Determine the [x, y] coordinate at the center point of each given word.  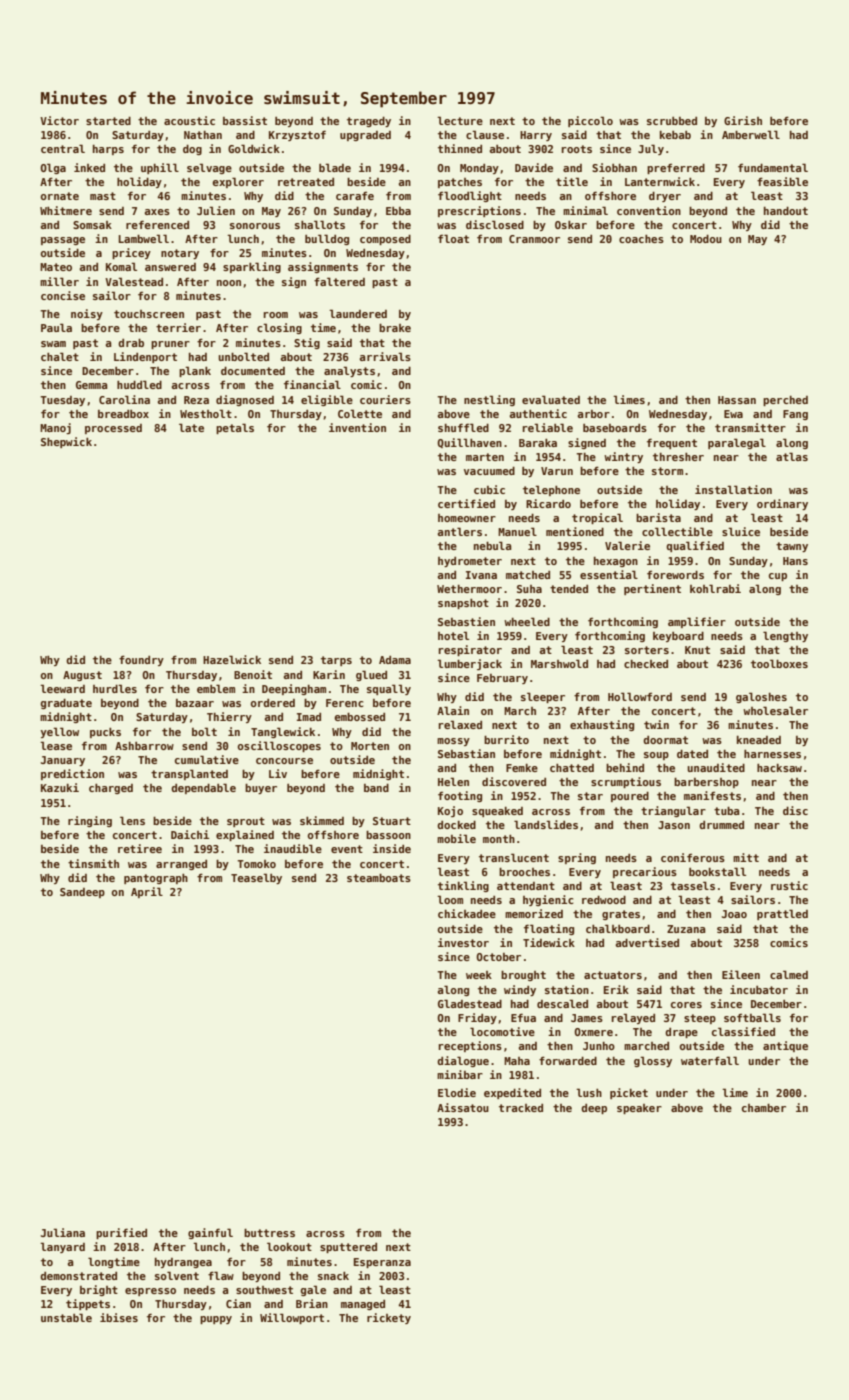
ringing [90, 821]
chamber [764, 1107]
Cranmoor [534, 239]
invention [357, 427]
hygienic [548, 900]
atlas [792, 456]
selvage [209, 168]
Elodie [457, 1092]
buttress [269, 1232]
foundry [141, 660]
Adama [395, 660]
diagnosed [245, 400]
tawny [792, 547]
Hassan [737, 400]
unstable [66, 1317]
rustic [789, 885]
